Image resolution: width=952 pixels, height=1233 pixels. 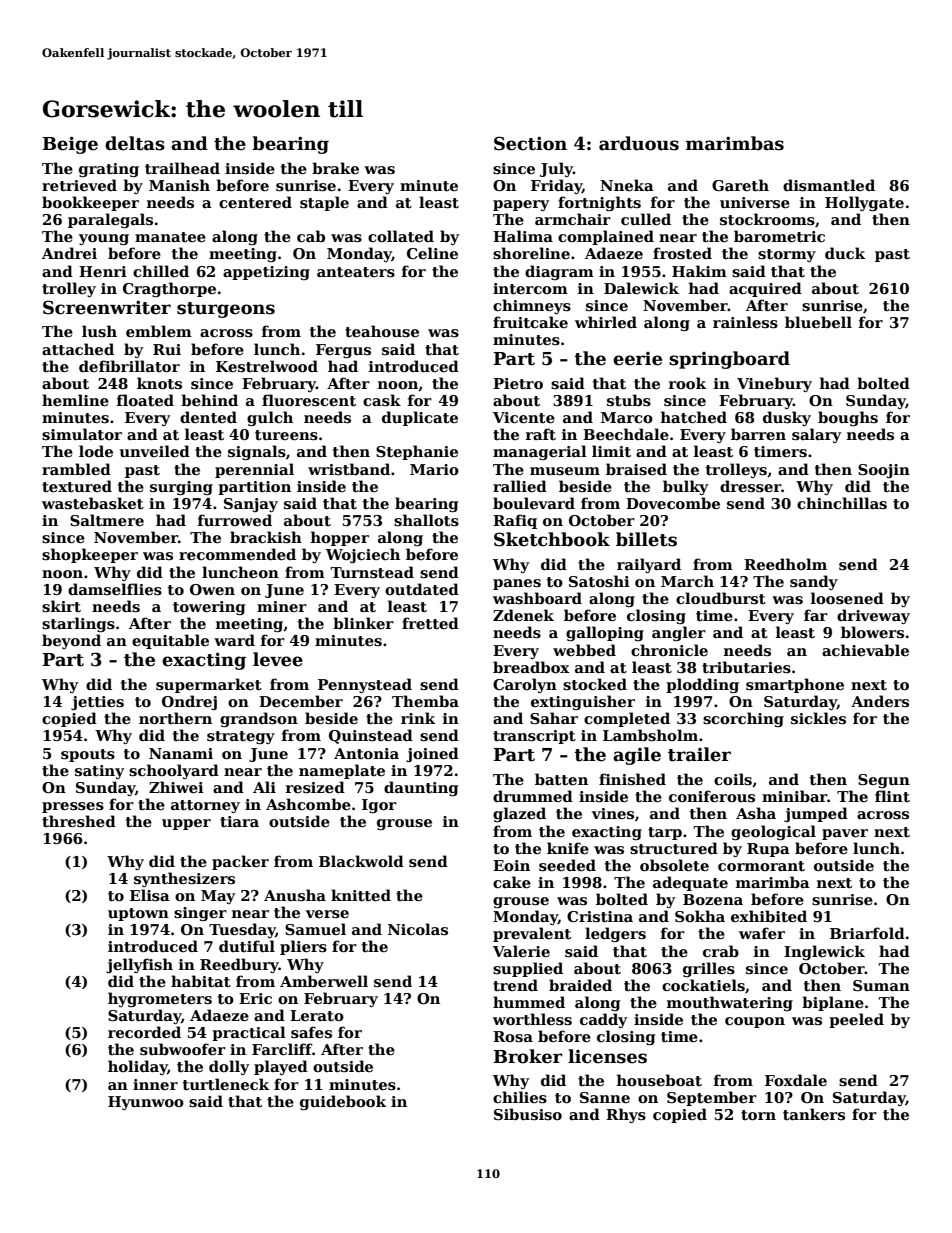 I want to click on Hyunwoo, so click(x=146, y=1103).
